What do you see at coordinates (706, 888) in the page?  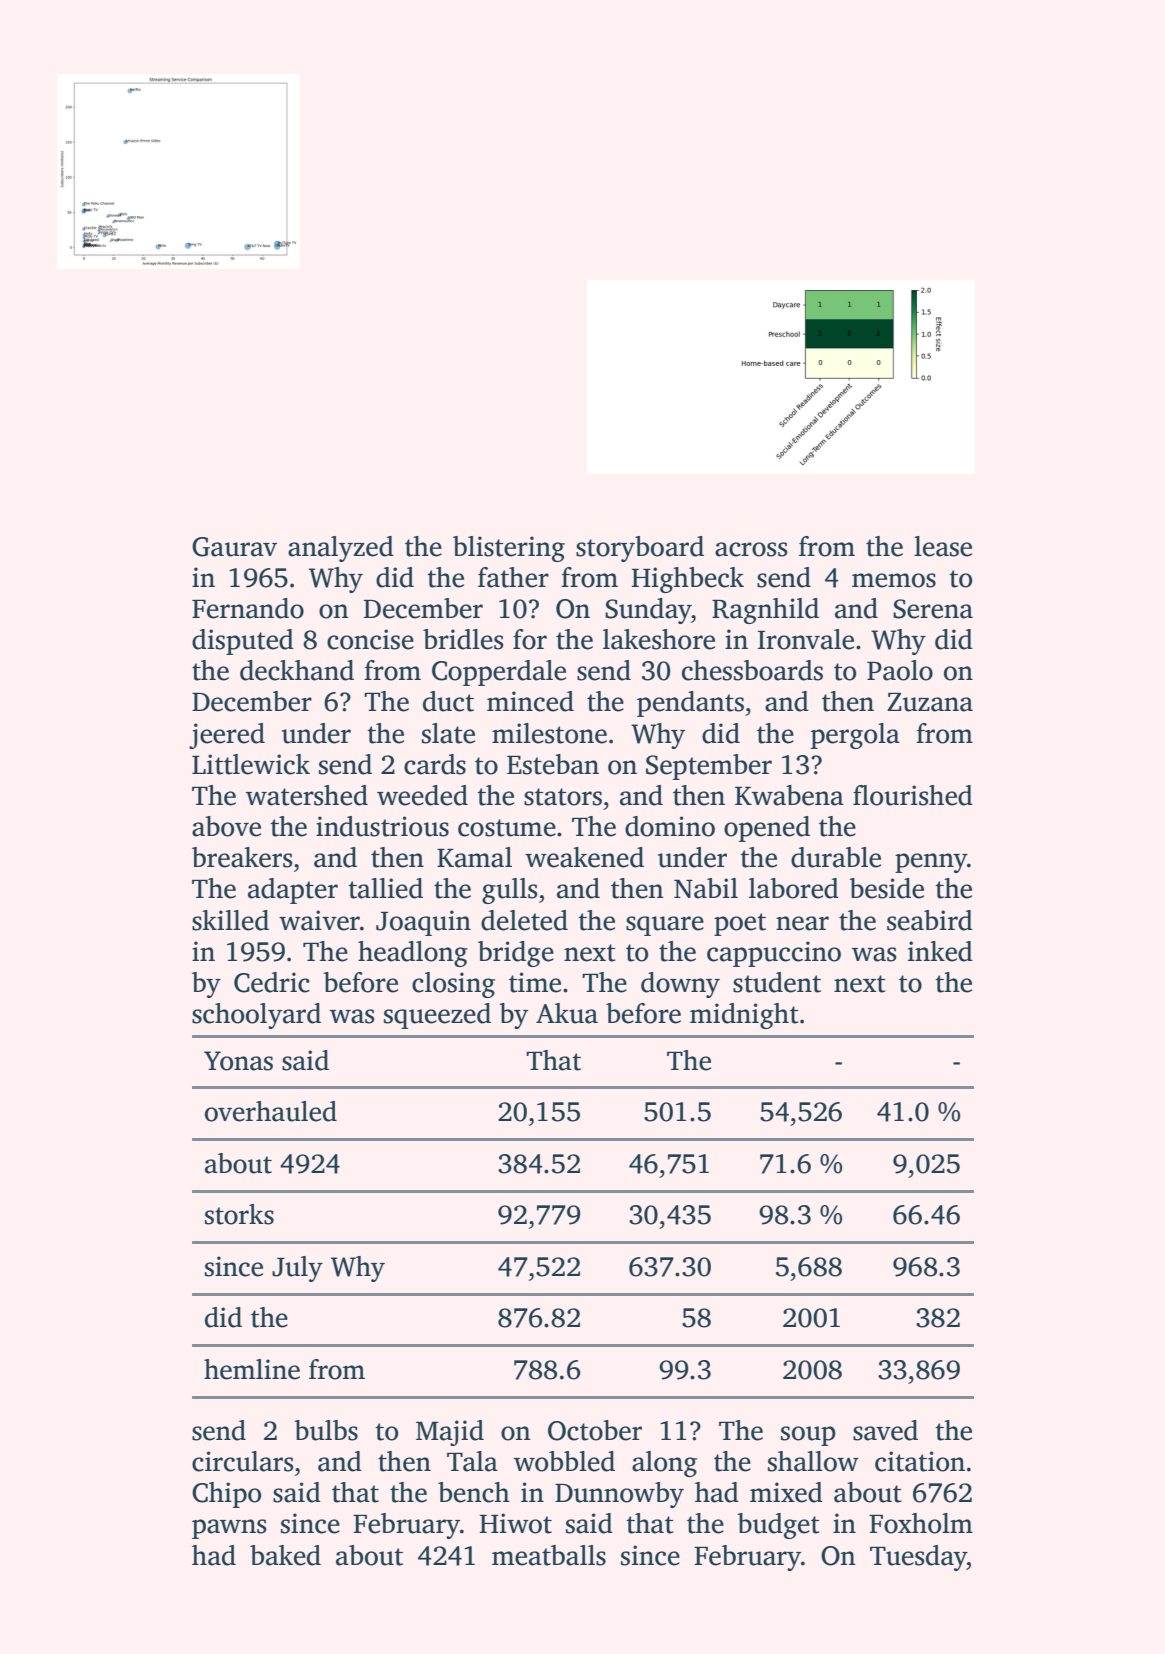 I see `Nabil` at bounding box center [706, 888].
